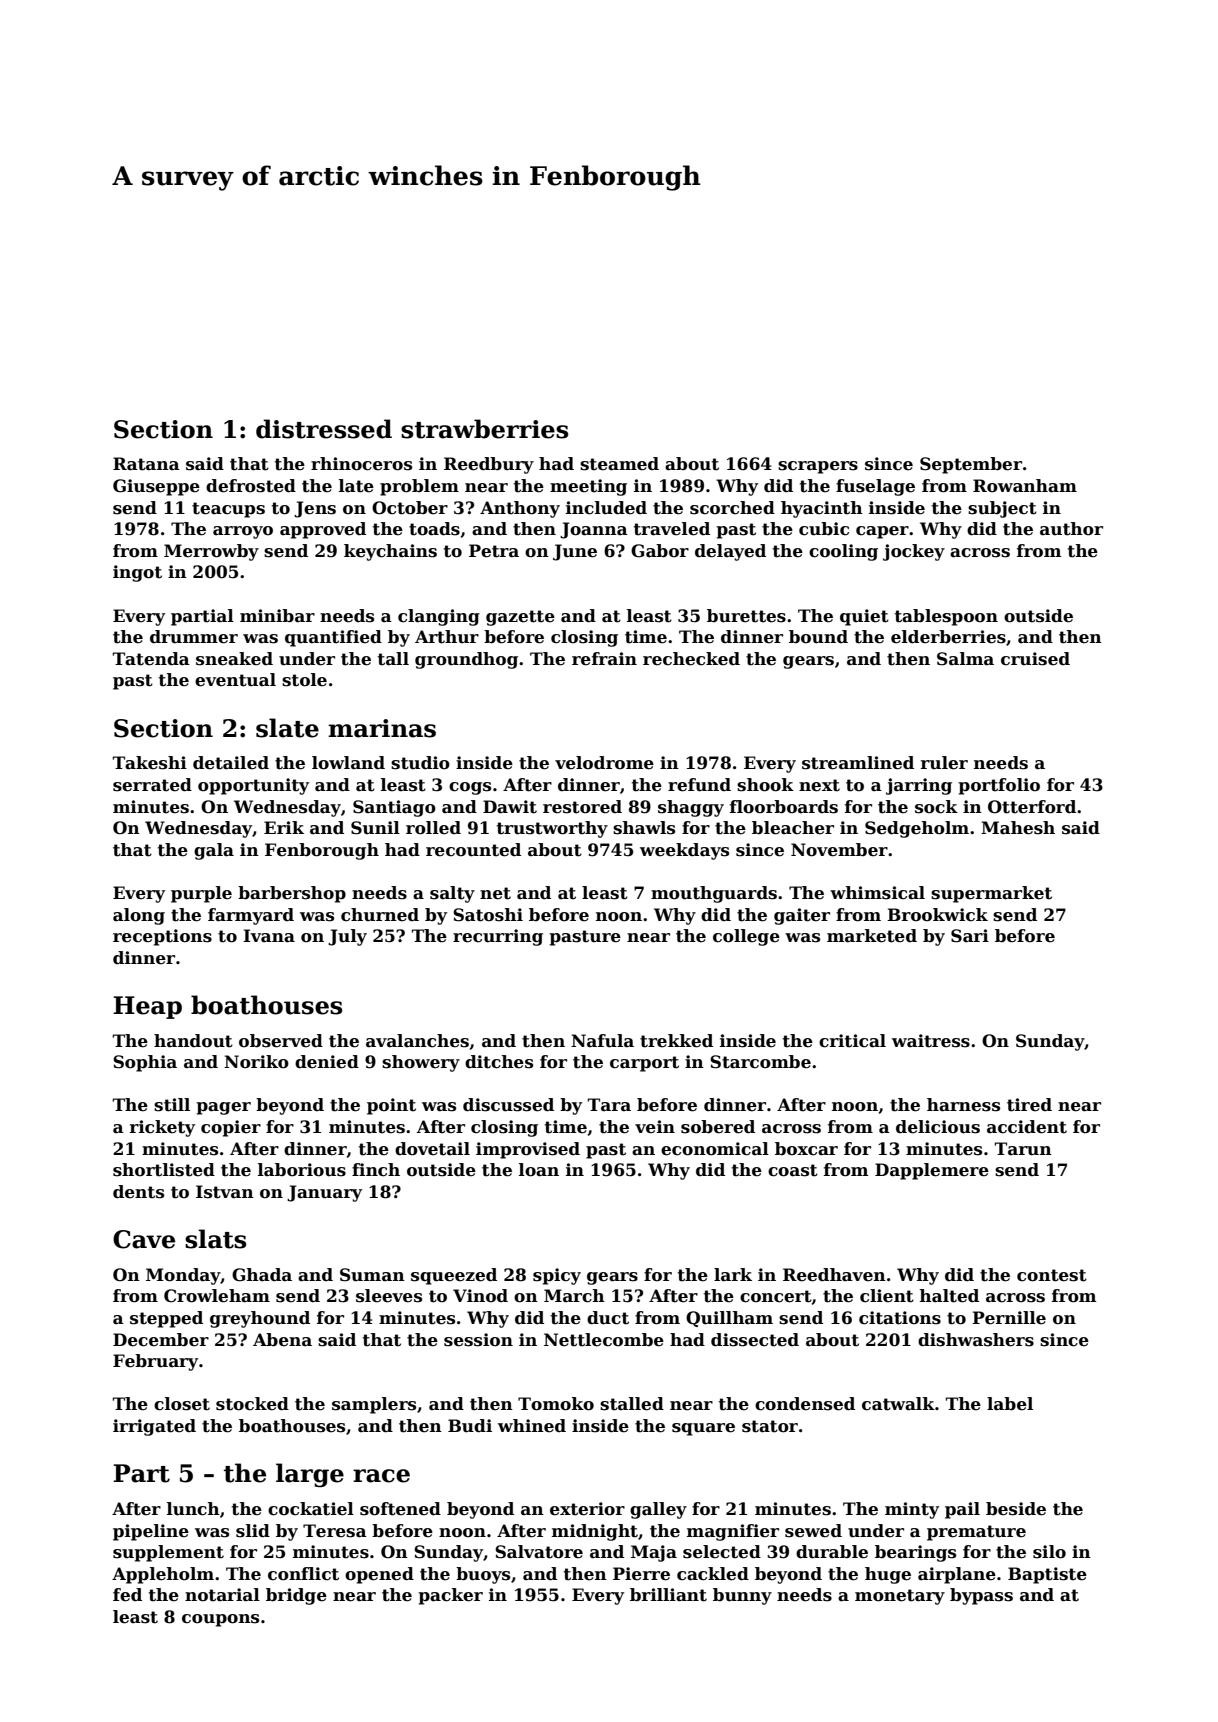 Image resolution: width=1218 pixels, height=1722 pixels. I want to click on monetary, so click(900, 1597).
